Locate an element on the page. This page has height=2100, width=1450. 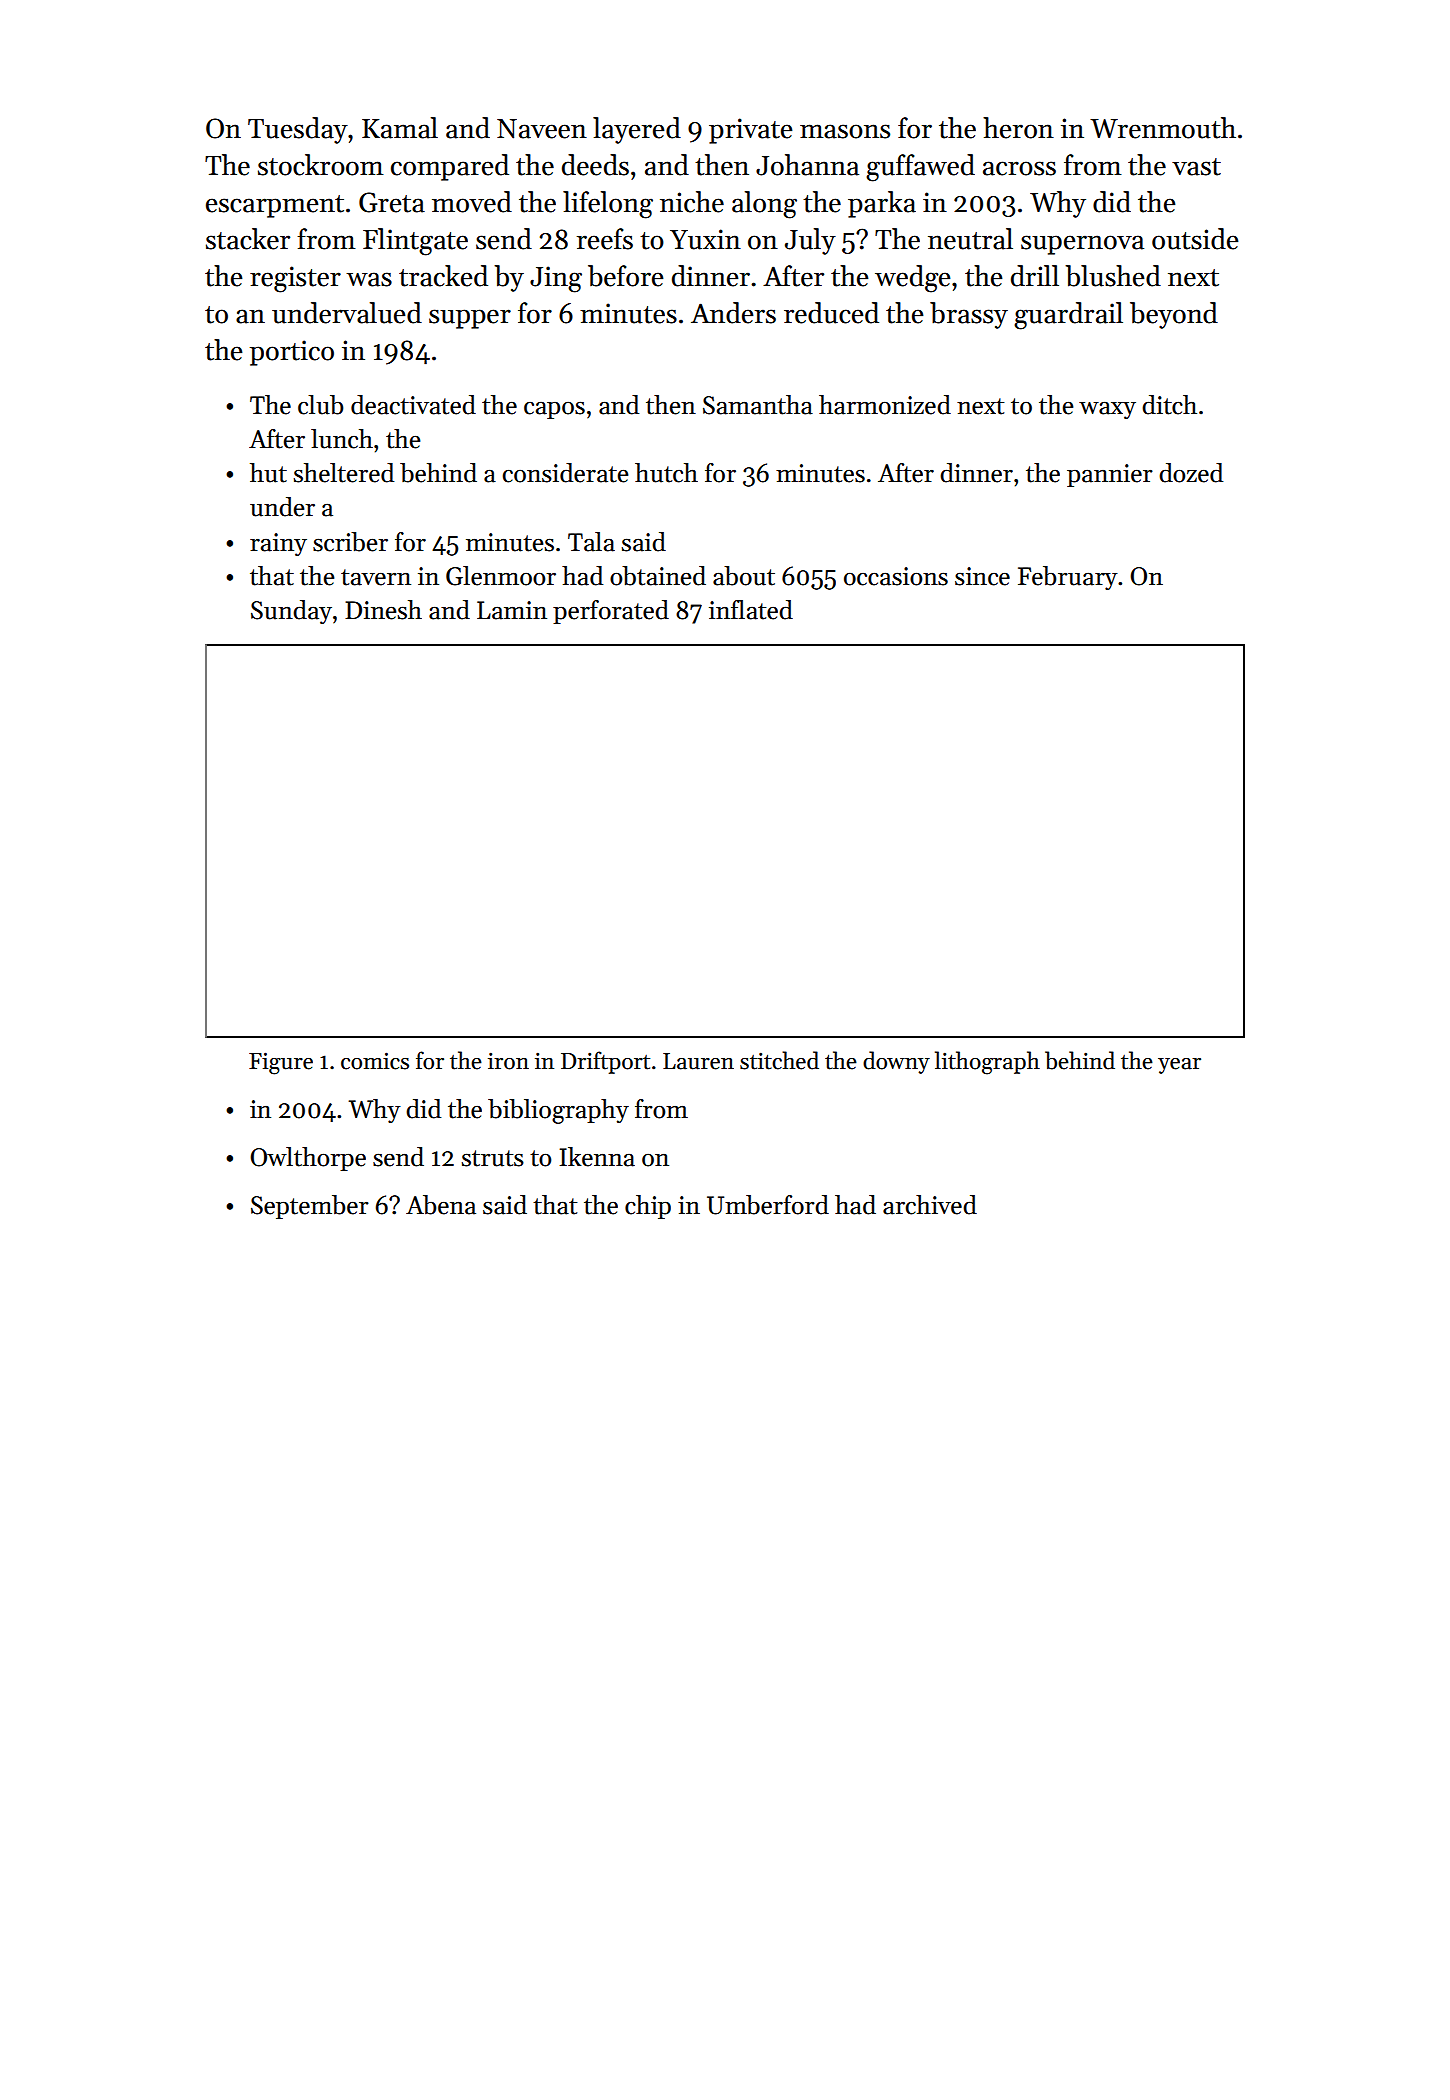
February is located at coordinates (1068, 578).
